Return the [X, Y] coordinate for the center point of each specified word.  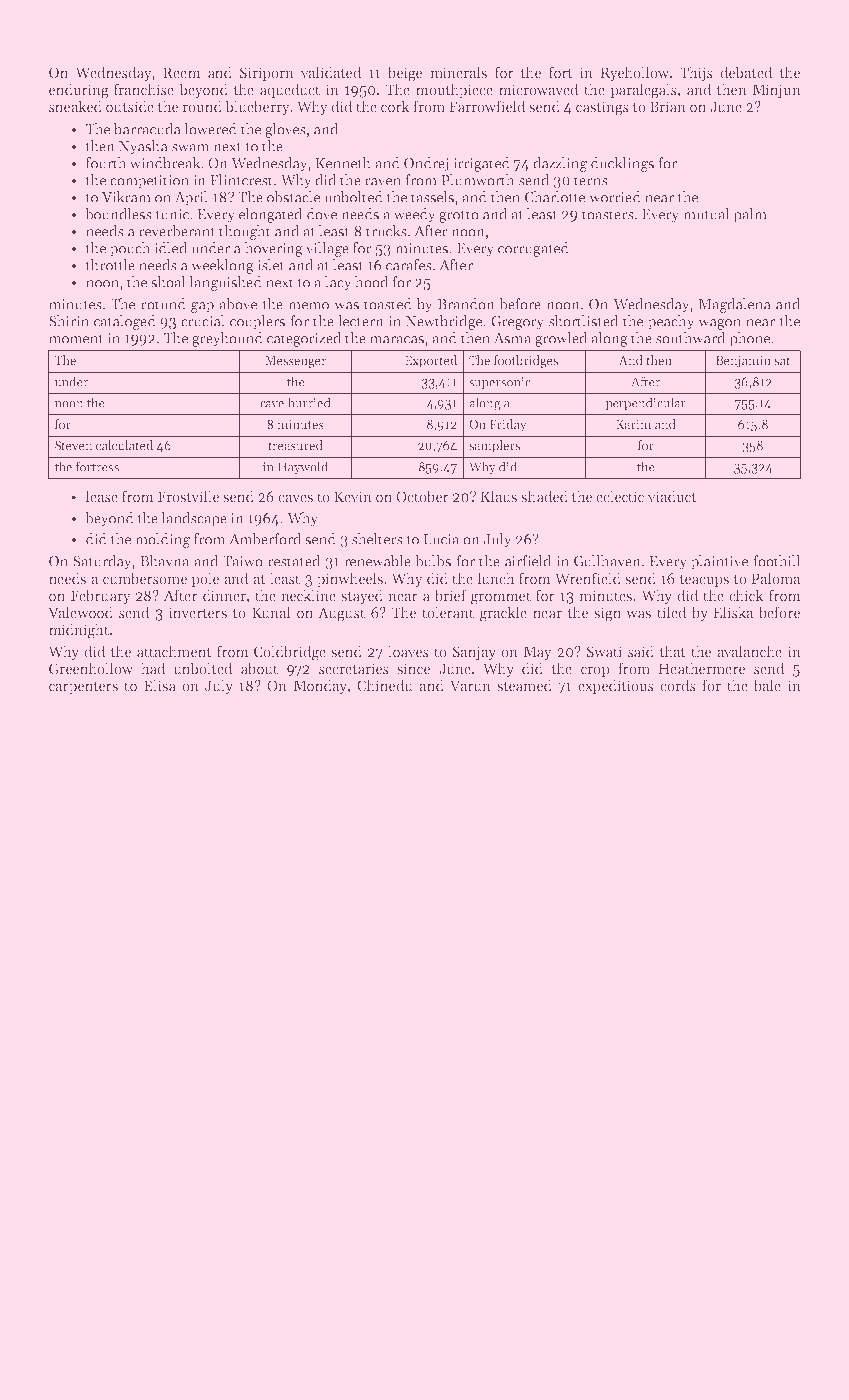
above [238, 304]
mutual [706, 214]
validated [331, 72]
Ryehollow [635, 73]
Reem [181, 72]
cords [678, 685]
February [100, 596]
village [327, 249]
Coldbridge [290, 653]
